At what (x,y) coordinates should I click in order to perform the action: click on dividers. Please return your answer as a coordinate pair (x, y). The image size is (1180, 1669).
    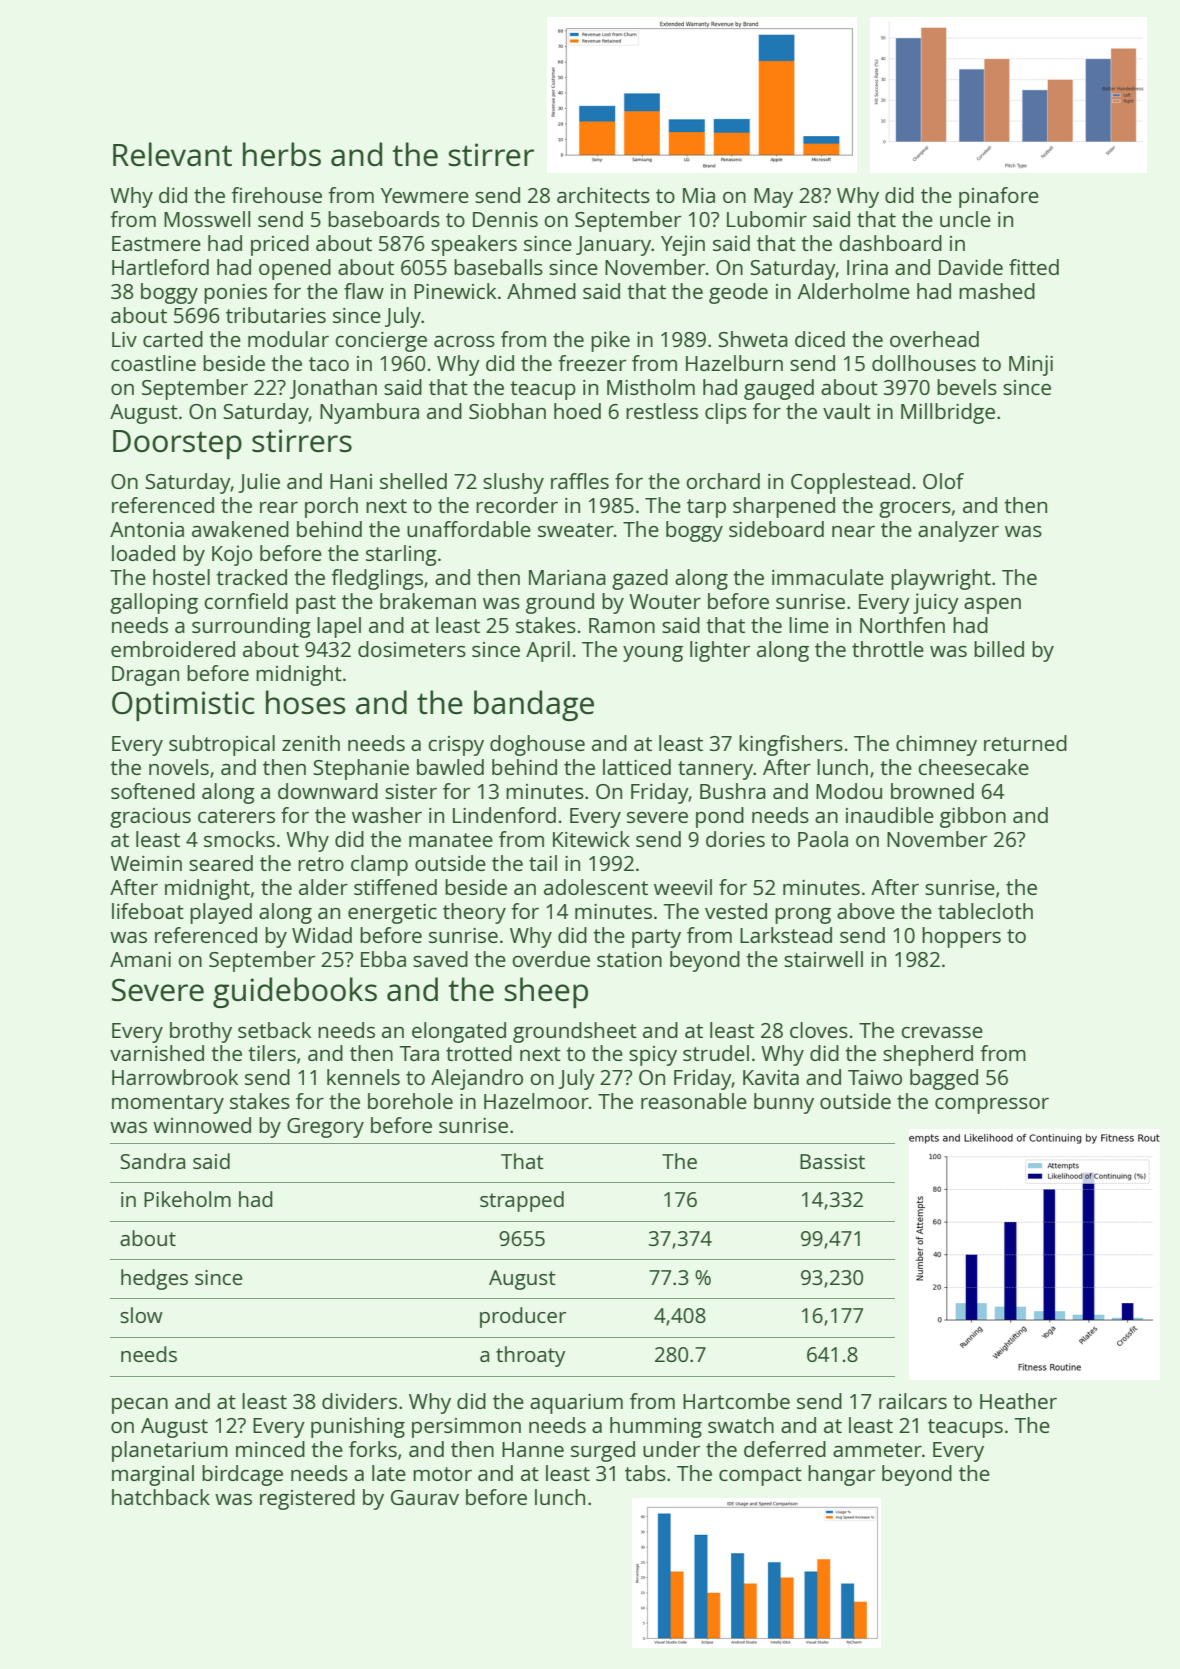
    Looking at the image, I should click on (359, 1401).
